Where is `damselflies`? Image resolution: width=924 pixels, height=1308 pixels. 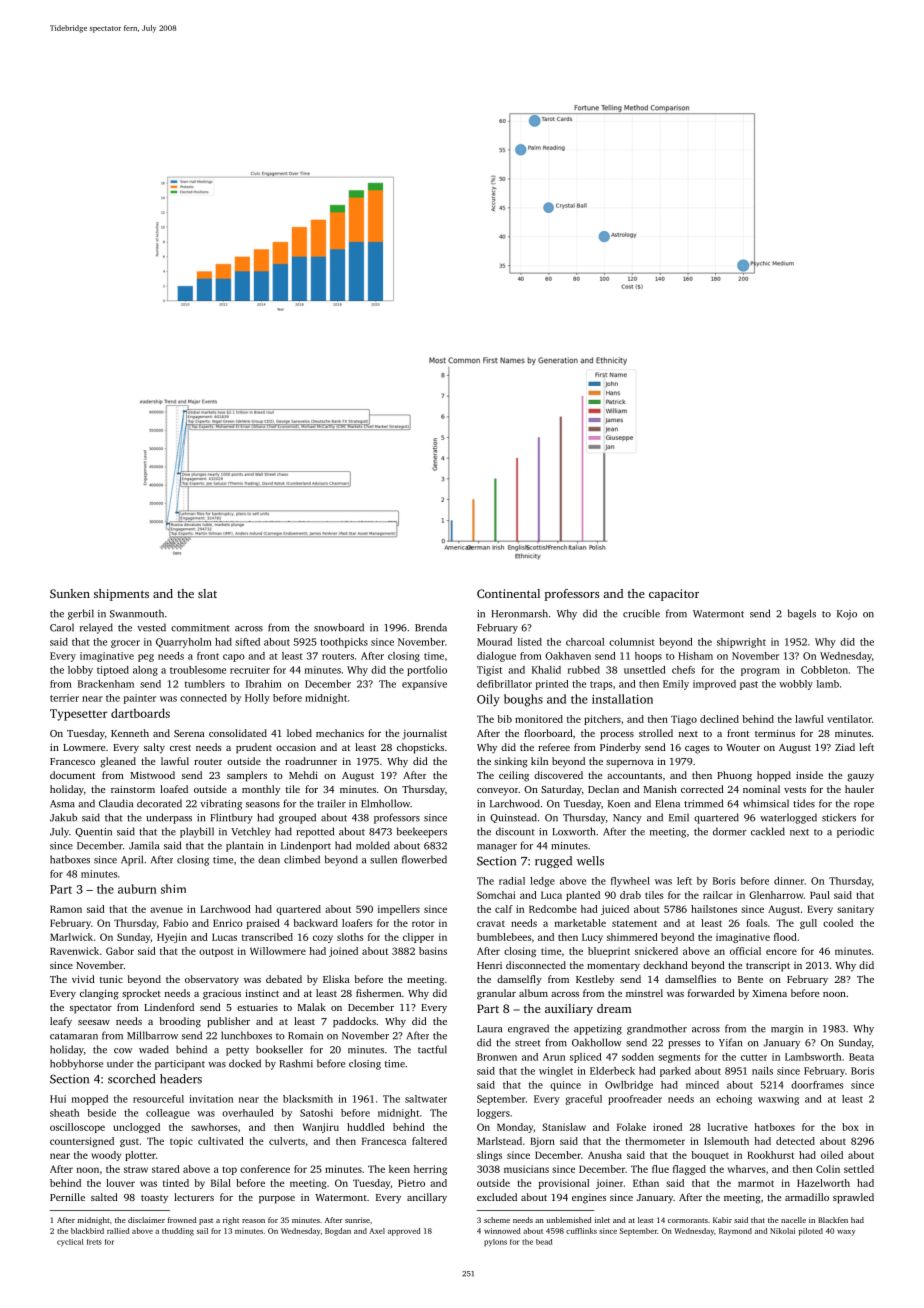
damselflies is located at coordinates (690, 979).
